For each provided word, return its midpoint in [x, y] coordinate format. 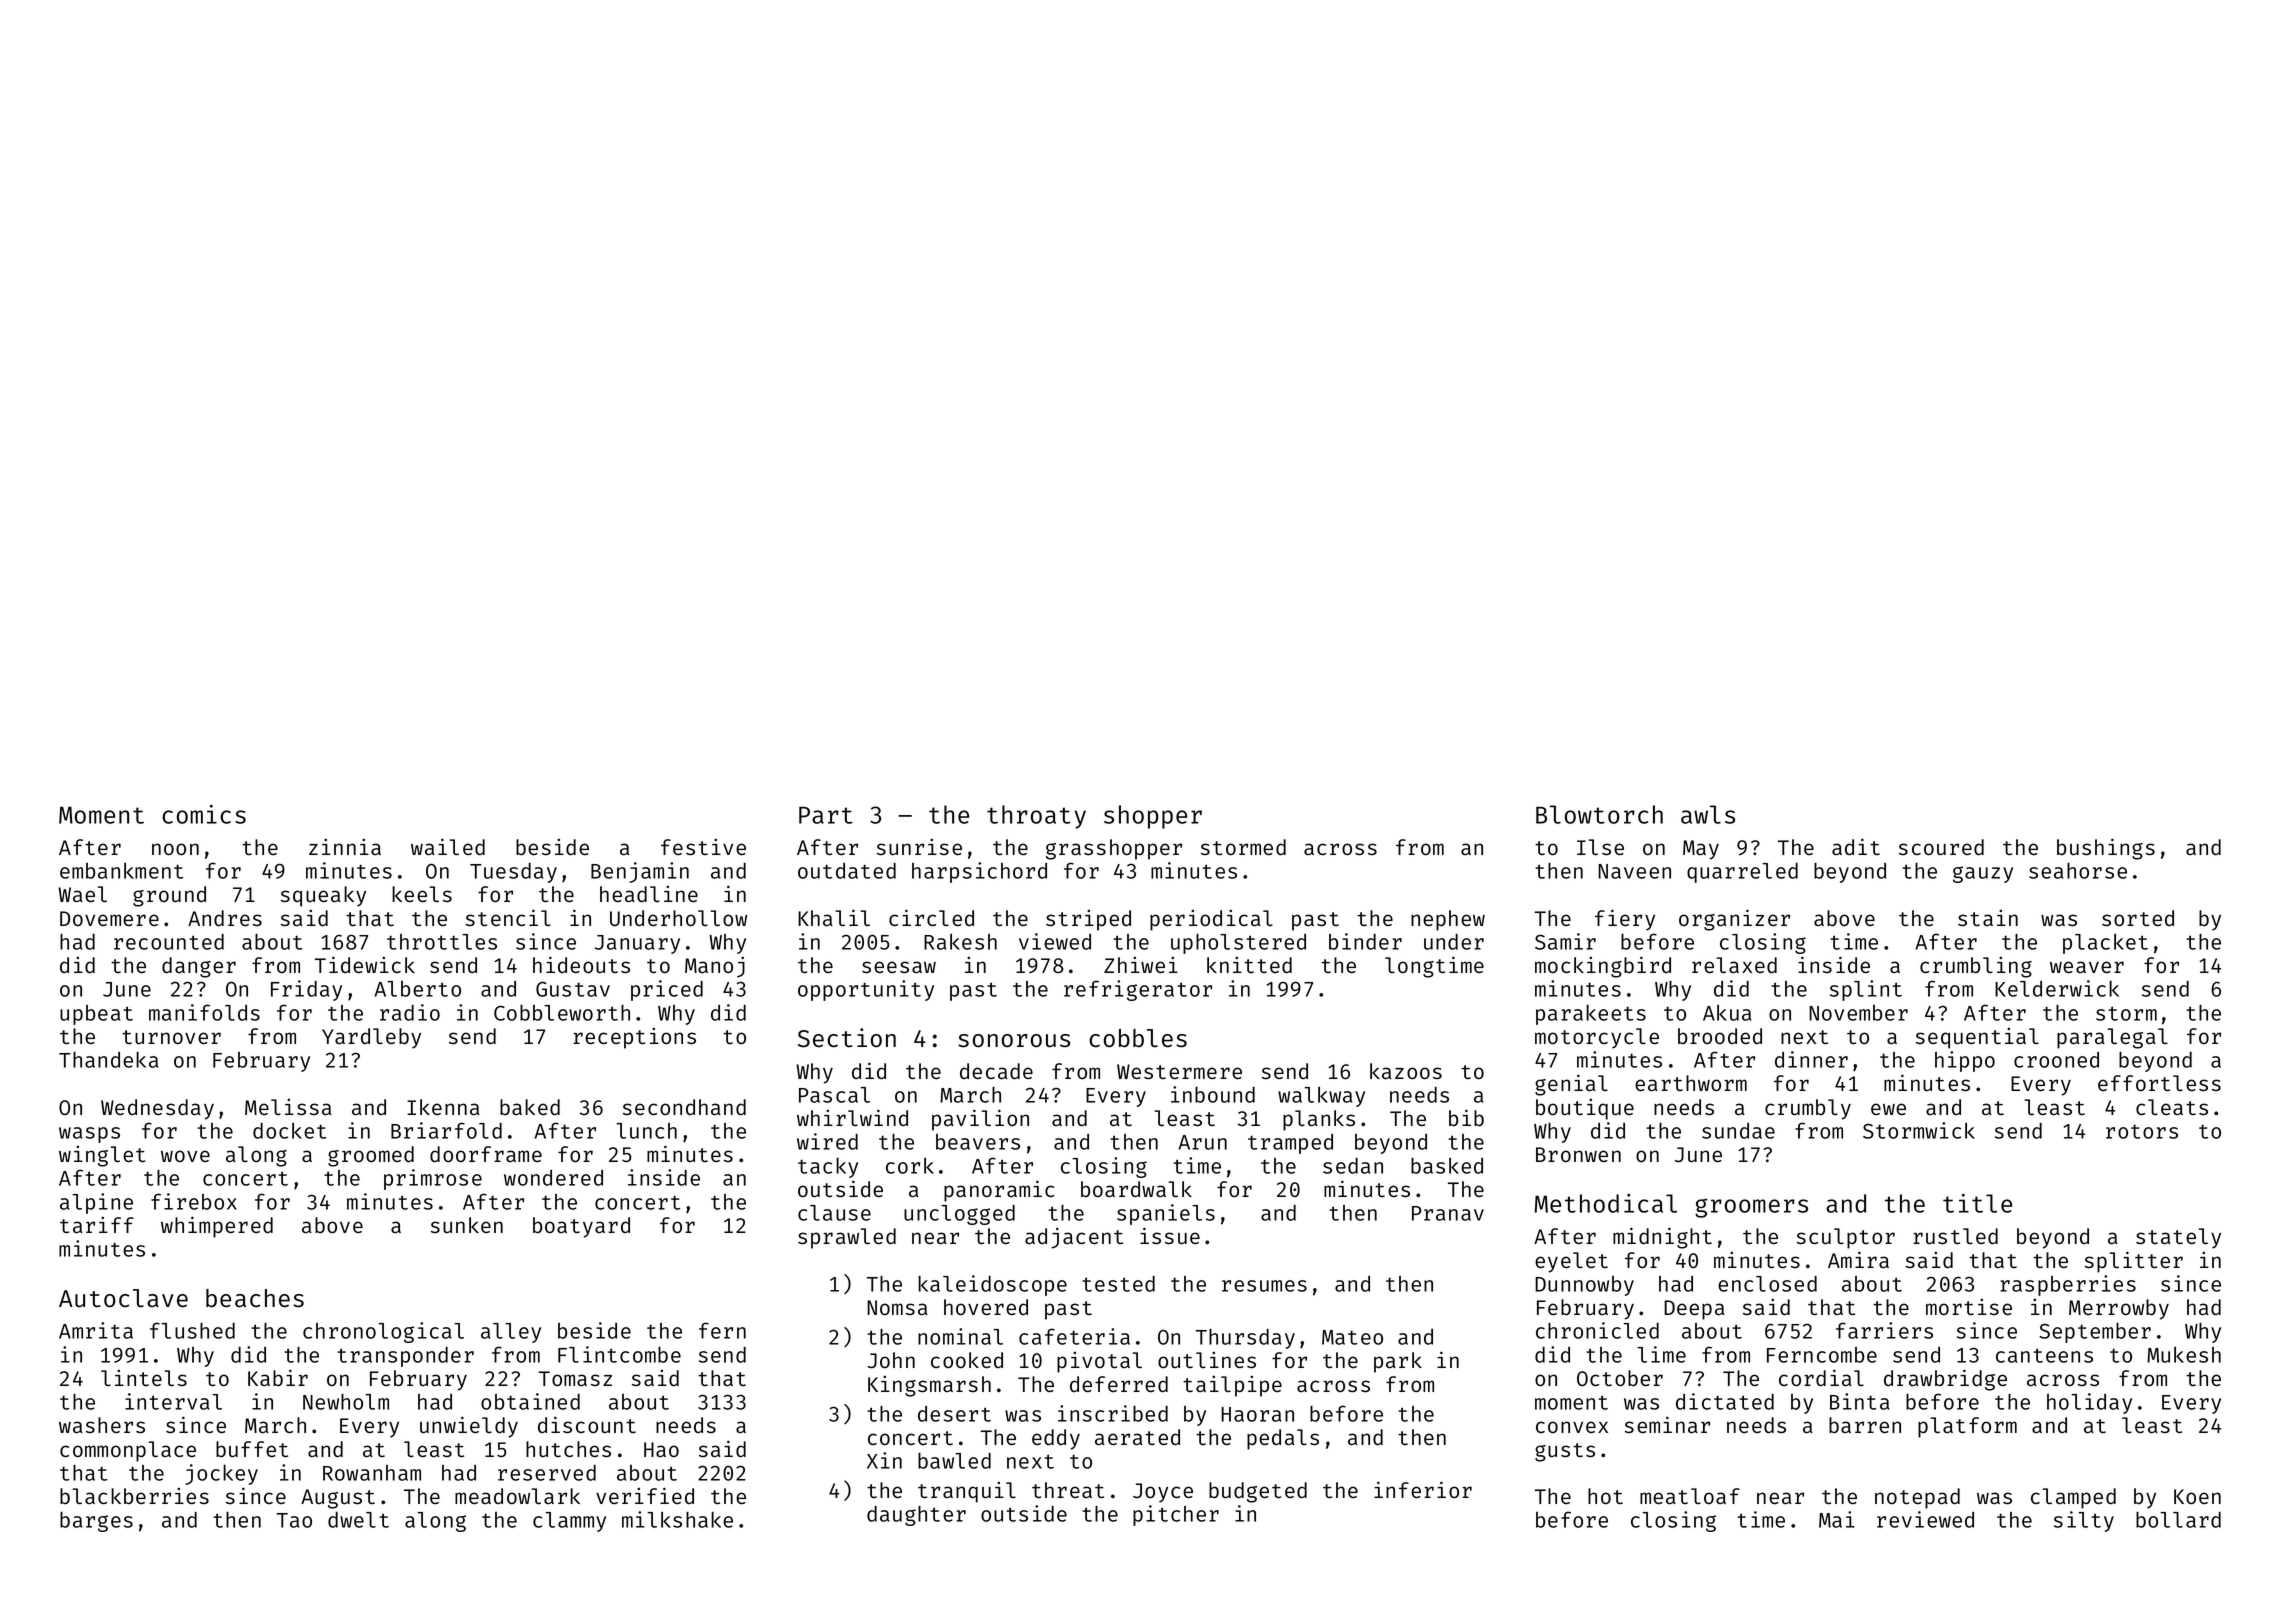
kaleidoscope [992, 1285]
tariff [97, 1225]
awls [1708, 814]
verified [645, 1495]
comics [204, 814]
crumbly [1808, 1109]
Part [826, 815]
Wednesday [157, 1109]
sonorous [1014, 1041]
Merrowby [2119, 1309]
